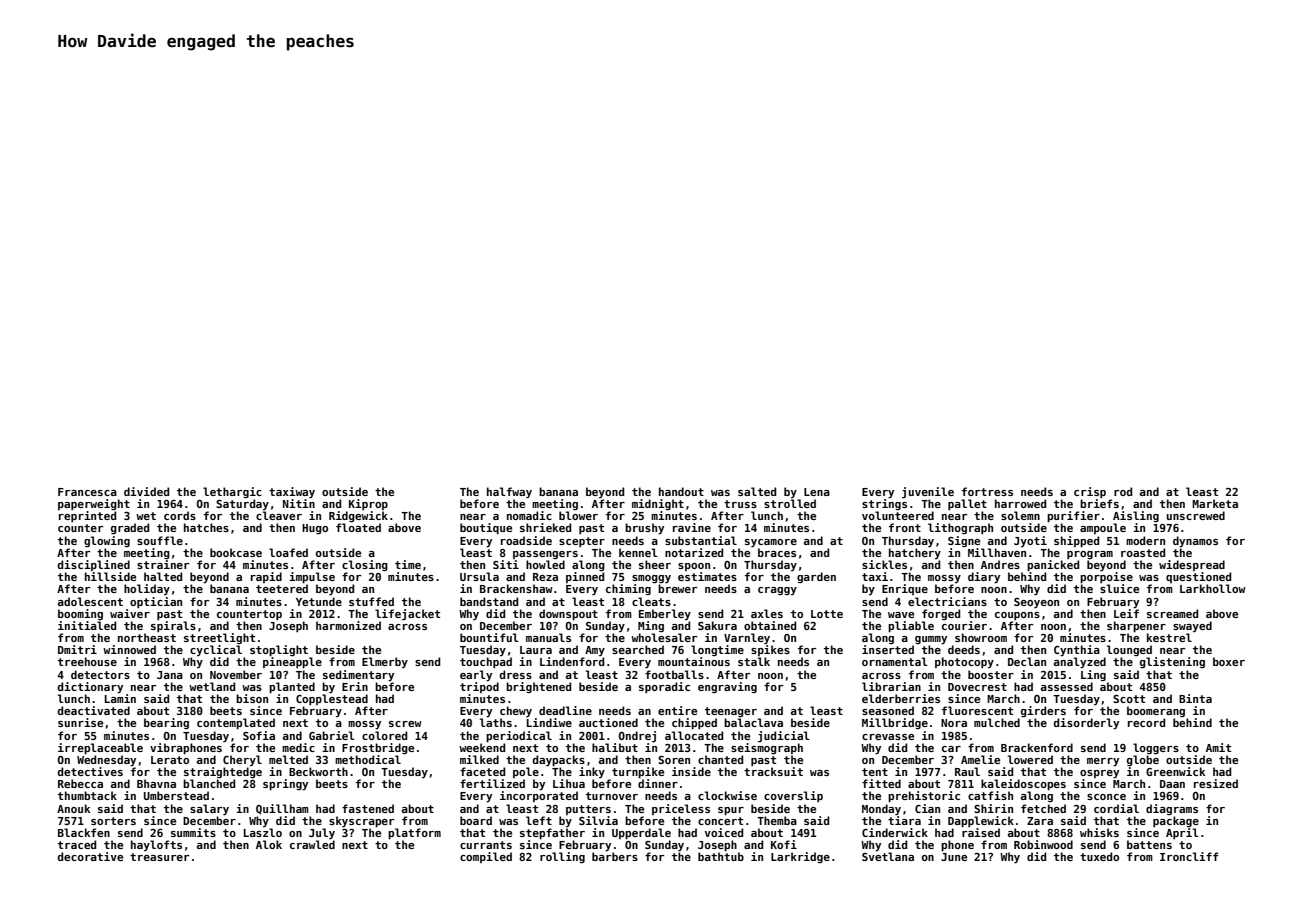  What do you see at coordinates (298, 747) in the page?
I see `medic` at bounding box center [298, 747].
